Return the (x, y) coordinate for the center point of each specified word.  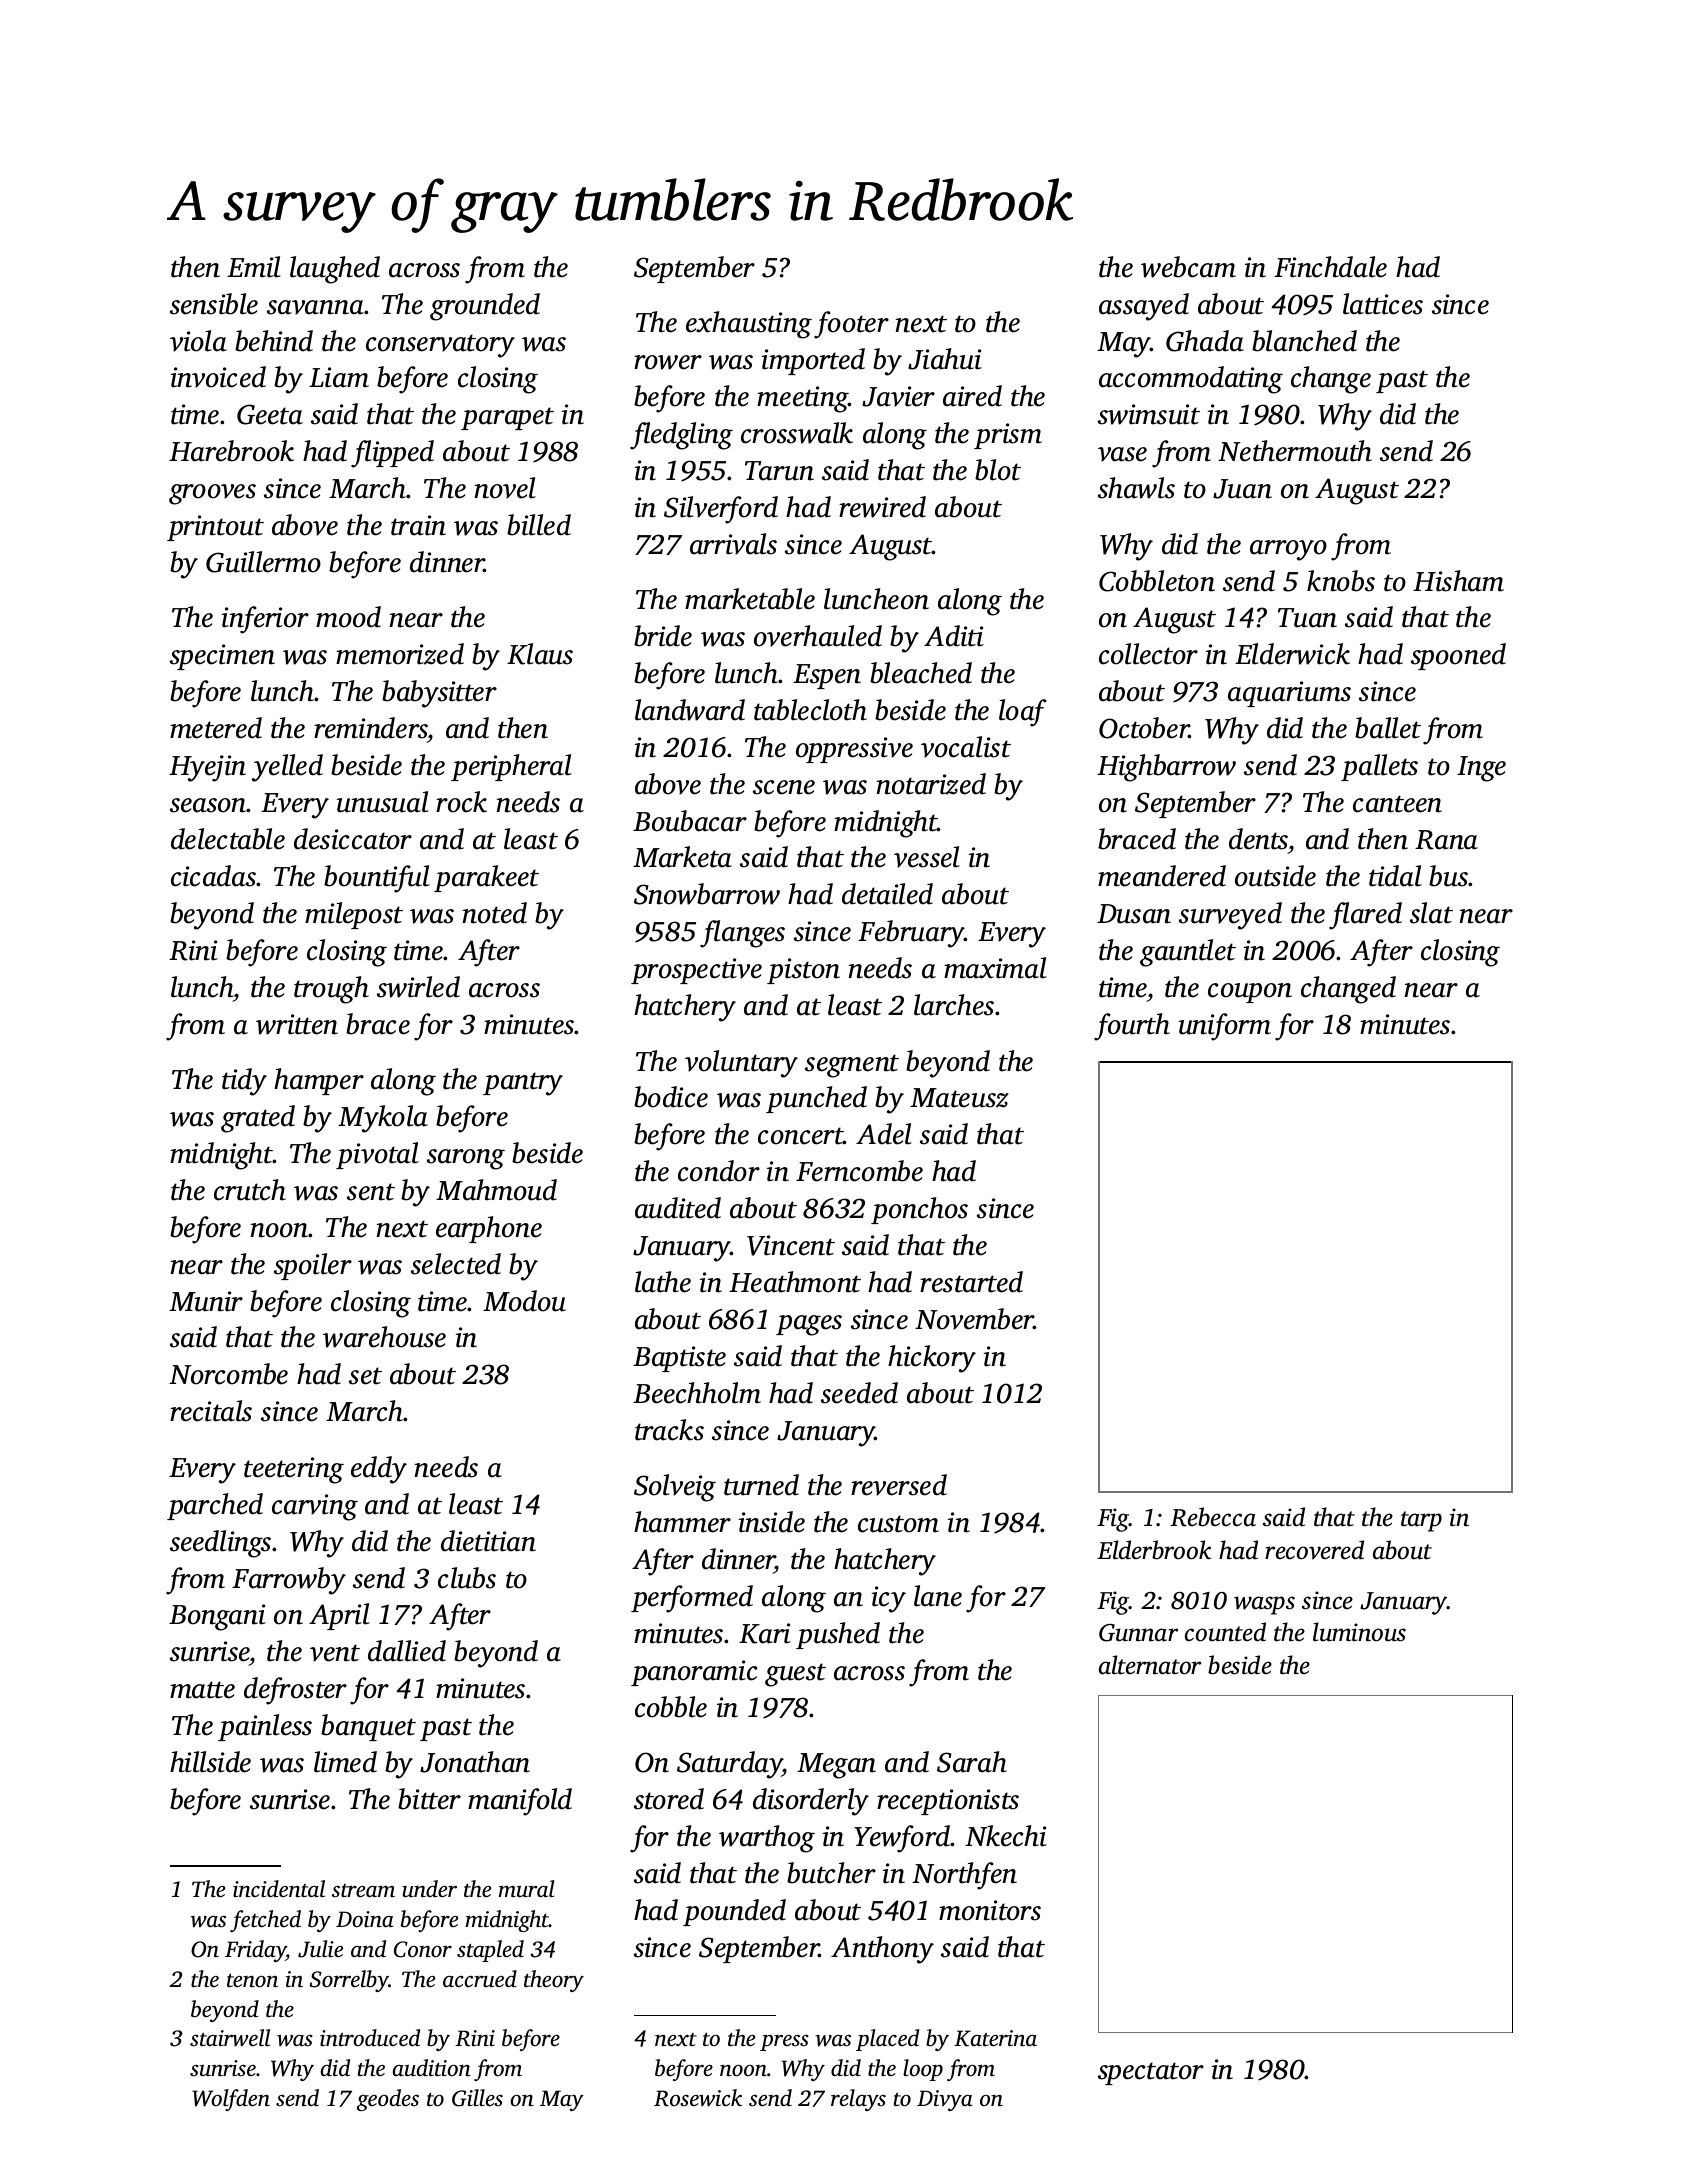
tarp (1421, 1521)
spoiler (313, 1266)
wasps (1264, 1605)
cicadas (214, 876)
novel (505, 488)
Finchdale (1330, 267)
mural (527, 1889)
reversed (899, 1485)
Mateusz (959, 1098)
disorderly (811, 1802)
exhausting (749, 325)
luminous (1359, 1632)
